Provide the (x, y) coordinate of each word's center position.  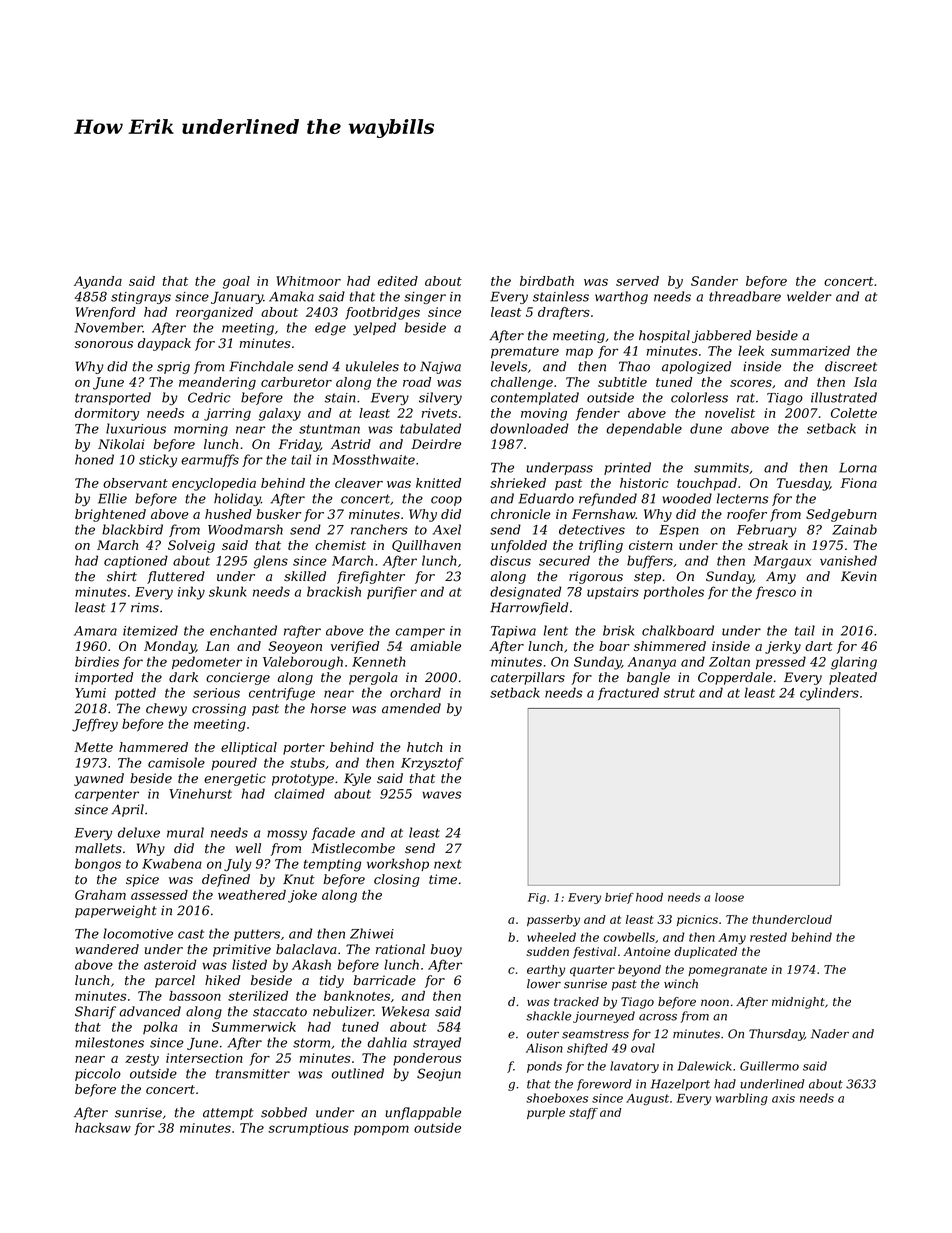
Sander (714, 281)
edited (398, 281)
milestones (109, 1042)
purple (546, 1113)
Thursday (776, 1035)
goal (236, 282)
